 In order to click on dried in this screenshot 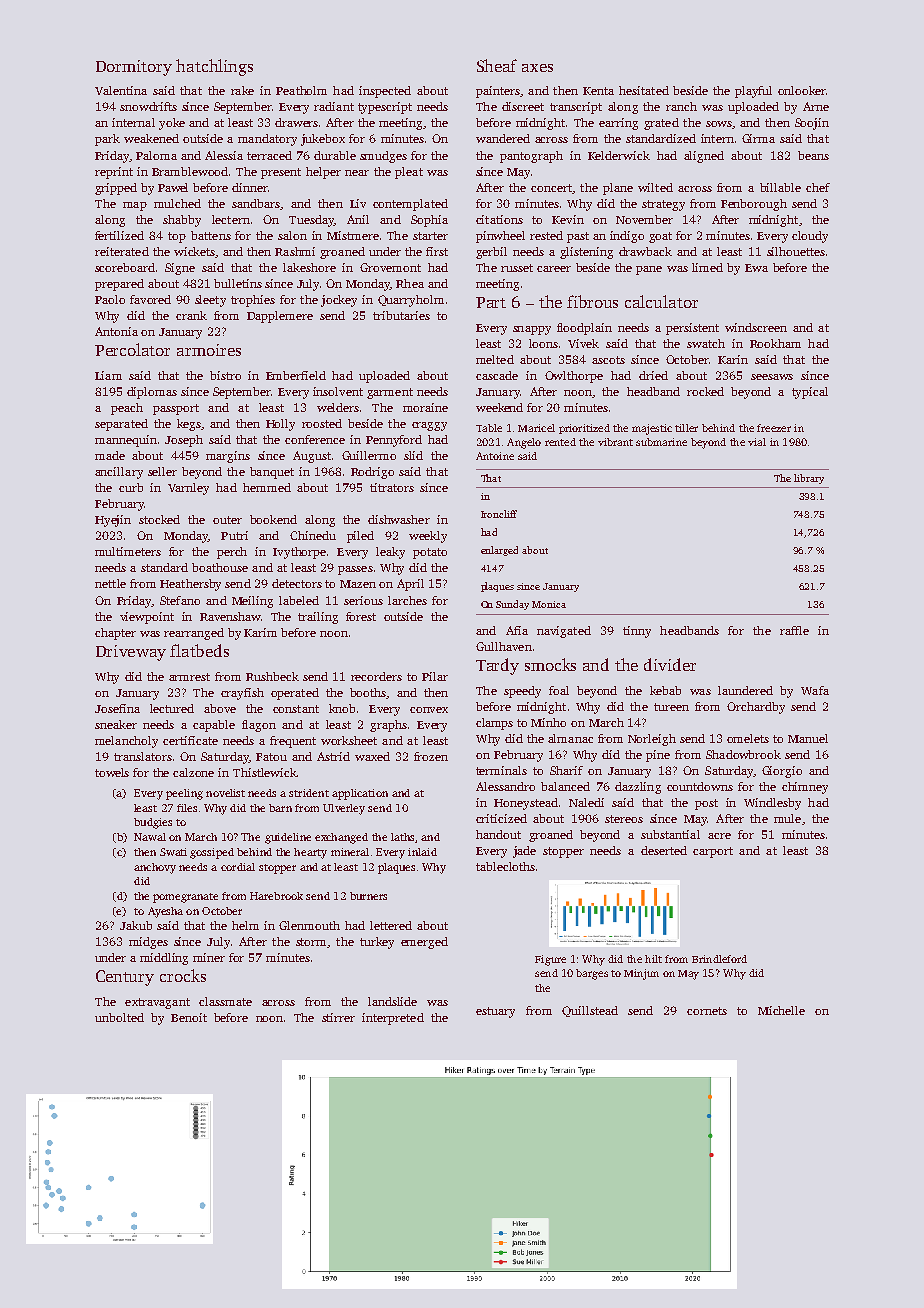, I will do `click(653, 375)`.
